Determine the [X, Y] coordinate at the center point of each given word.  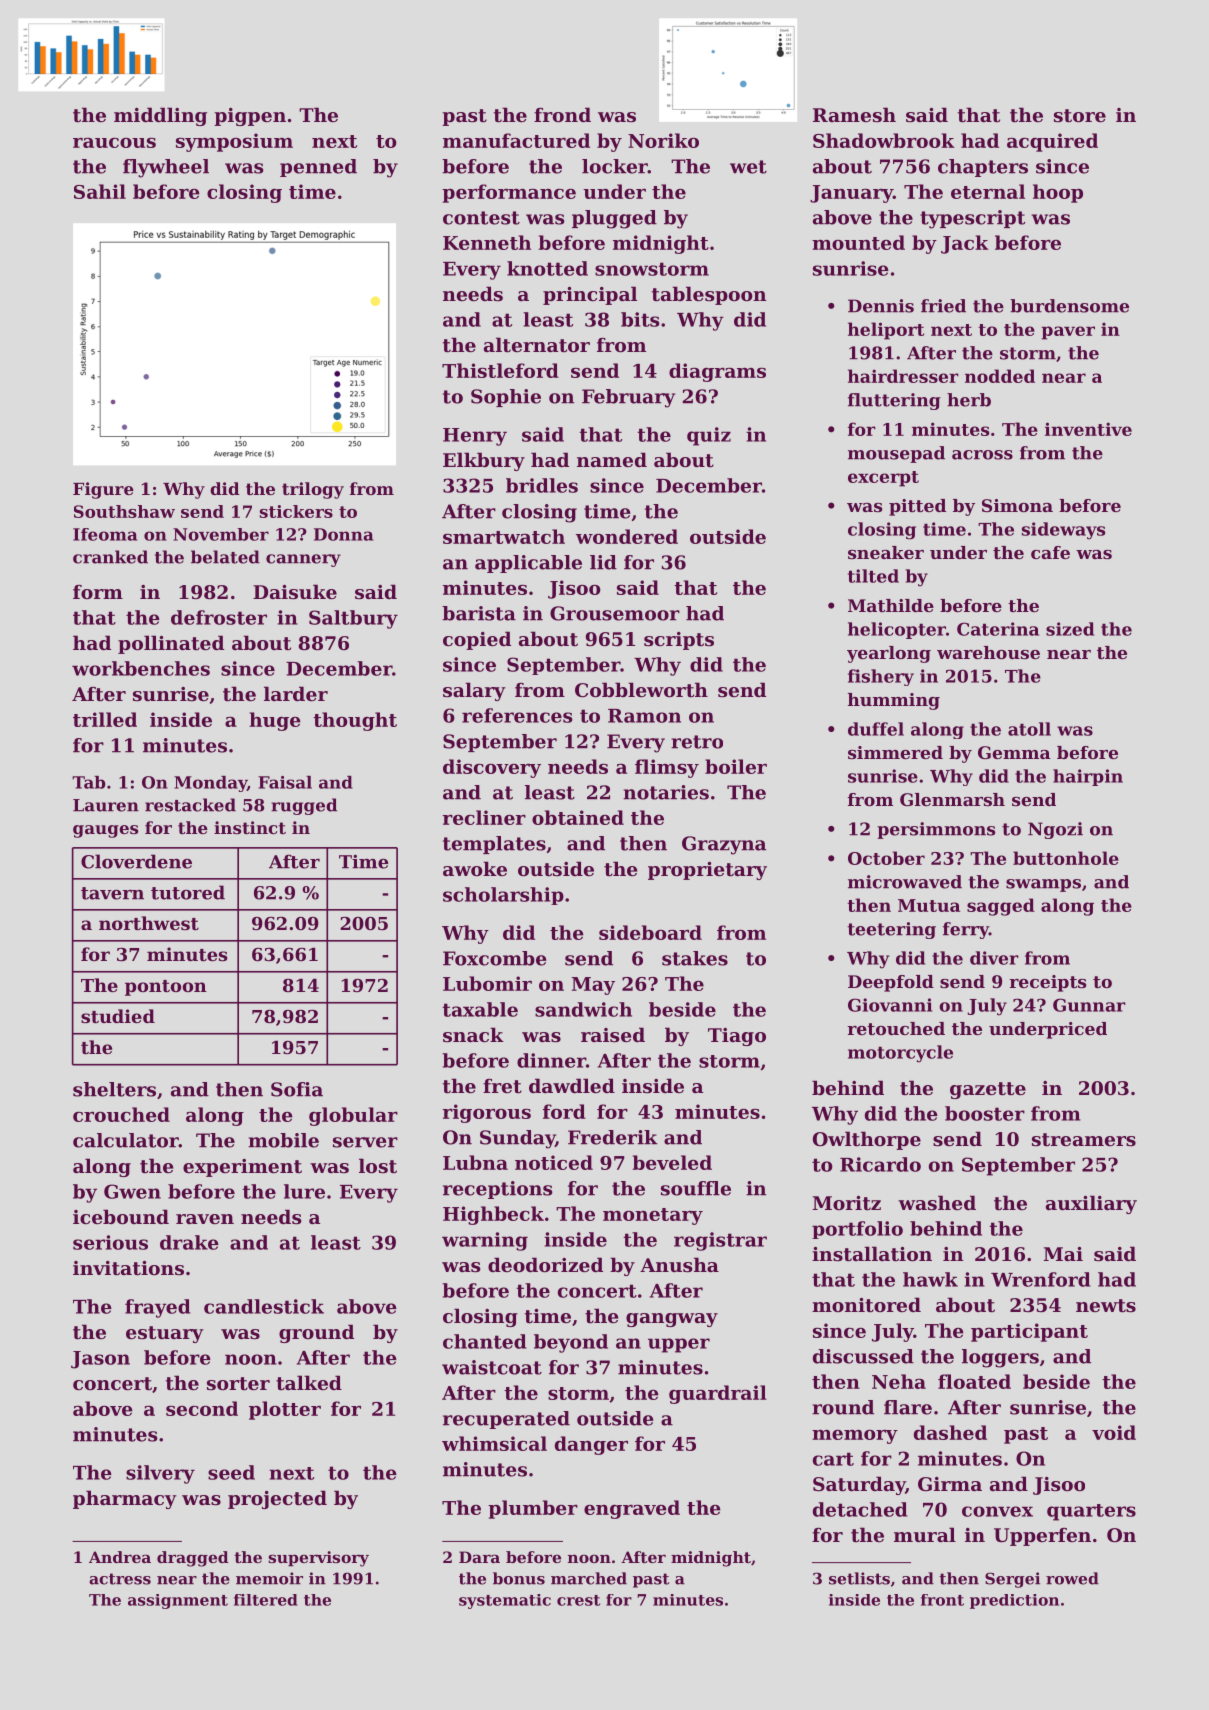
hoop [1058, 193]
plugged [614, 219]
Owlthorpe [867, 1140]
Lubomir [487, 983]
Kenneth [487, 242]
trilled [105, 719]
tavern [112, 893]
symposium [234, 142]
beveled [672, 1162]
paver [1068, 333]
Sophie [506, 398]
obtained [578, 817]
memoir [269, 1578]
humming [894, 701]
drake [189, 1242]
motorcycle [900, 1054]
